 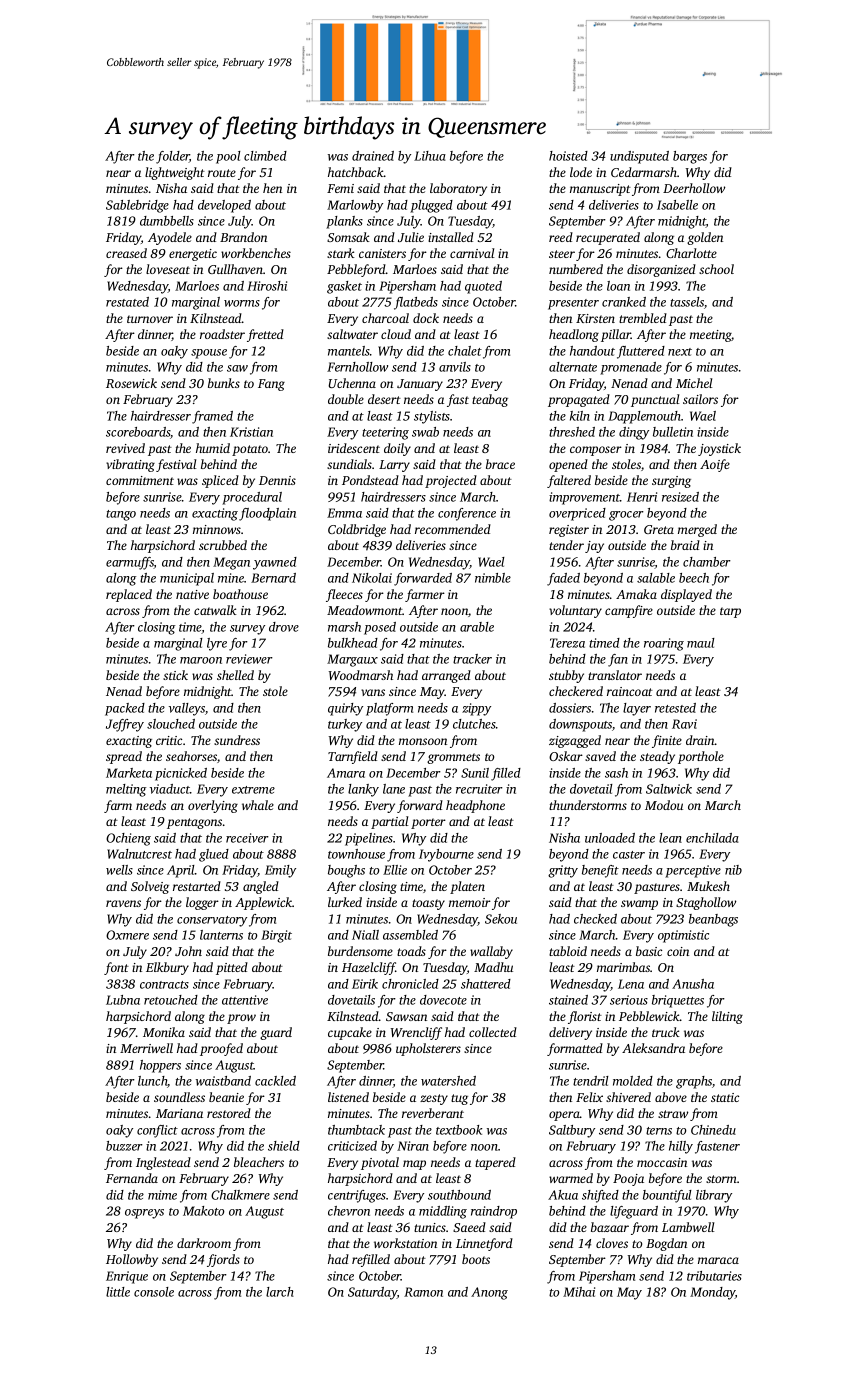 I want to click on Lihua, so click(x=430, y=156).
